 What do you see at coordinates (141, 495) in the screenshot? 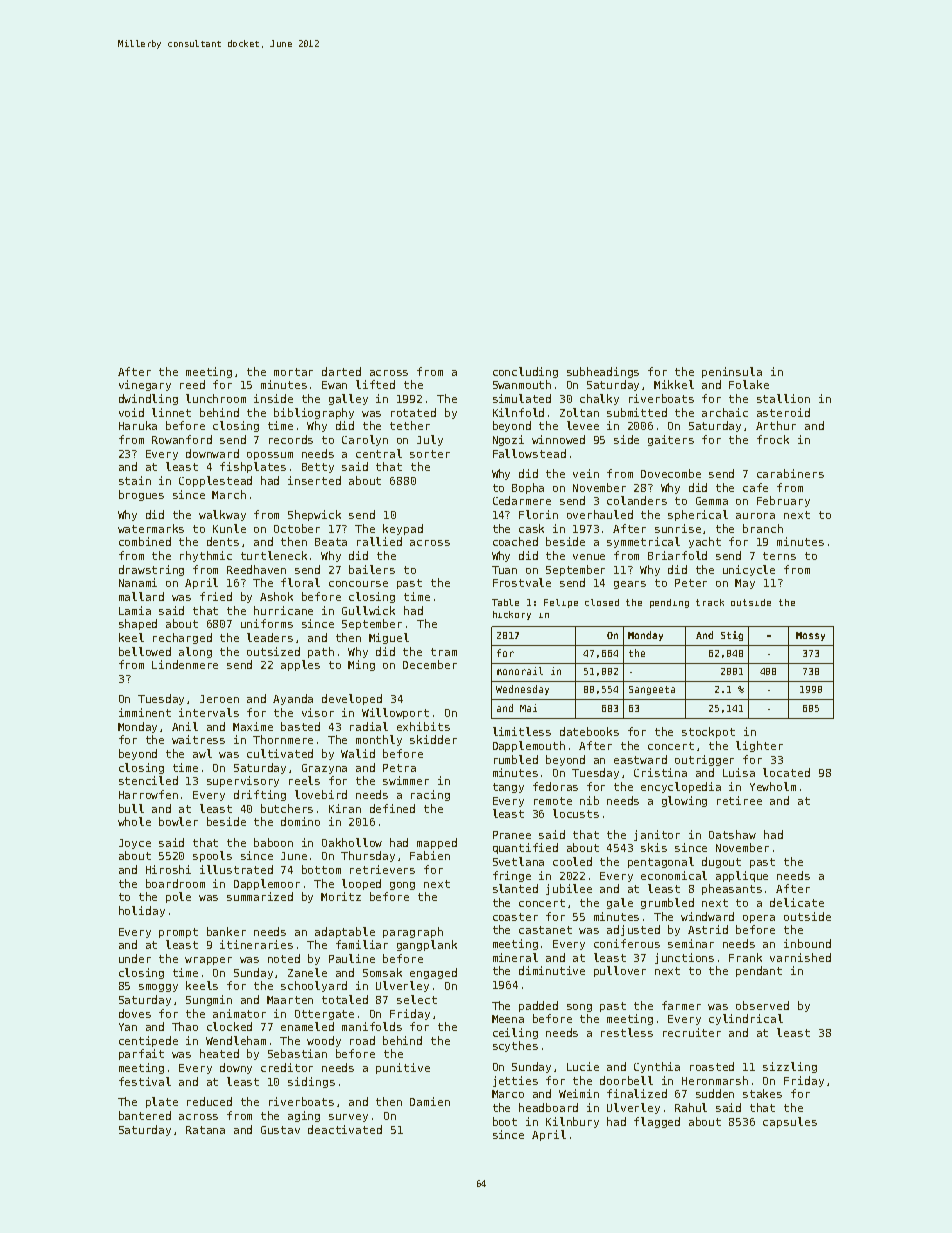
I see `brogues` at bounding box center [141, 495].
